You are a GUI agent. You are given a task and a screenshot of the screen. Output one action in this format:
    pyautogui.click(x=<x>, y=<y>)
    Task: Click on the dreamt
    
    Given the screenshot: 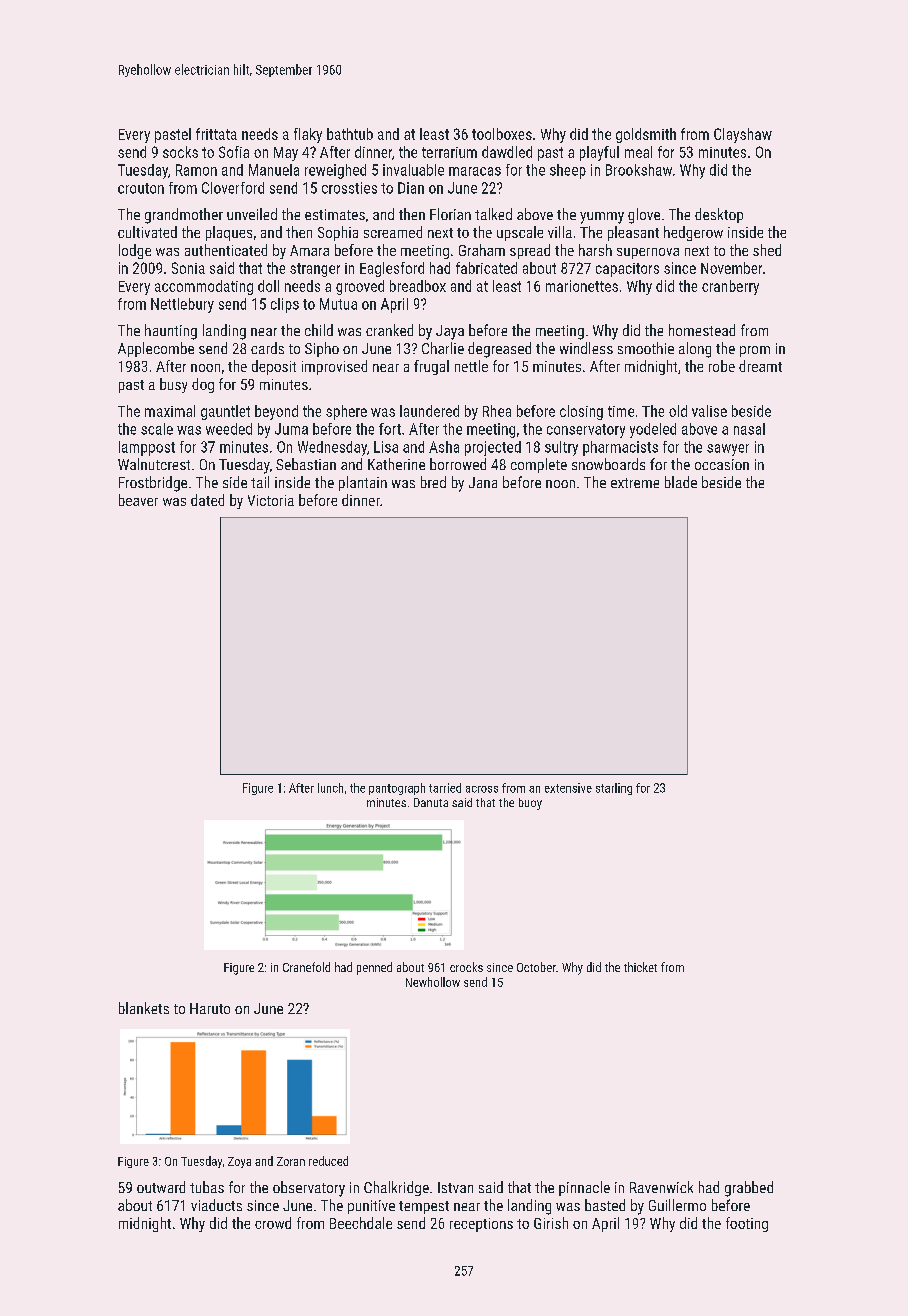 What is the action you would take?
    pyautogui.click(x=760, y=366)
